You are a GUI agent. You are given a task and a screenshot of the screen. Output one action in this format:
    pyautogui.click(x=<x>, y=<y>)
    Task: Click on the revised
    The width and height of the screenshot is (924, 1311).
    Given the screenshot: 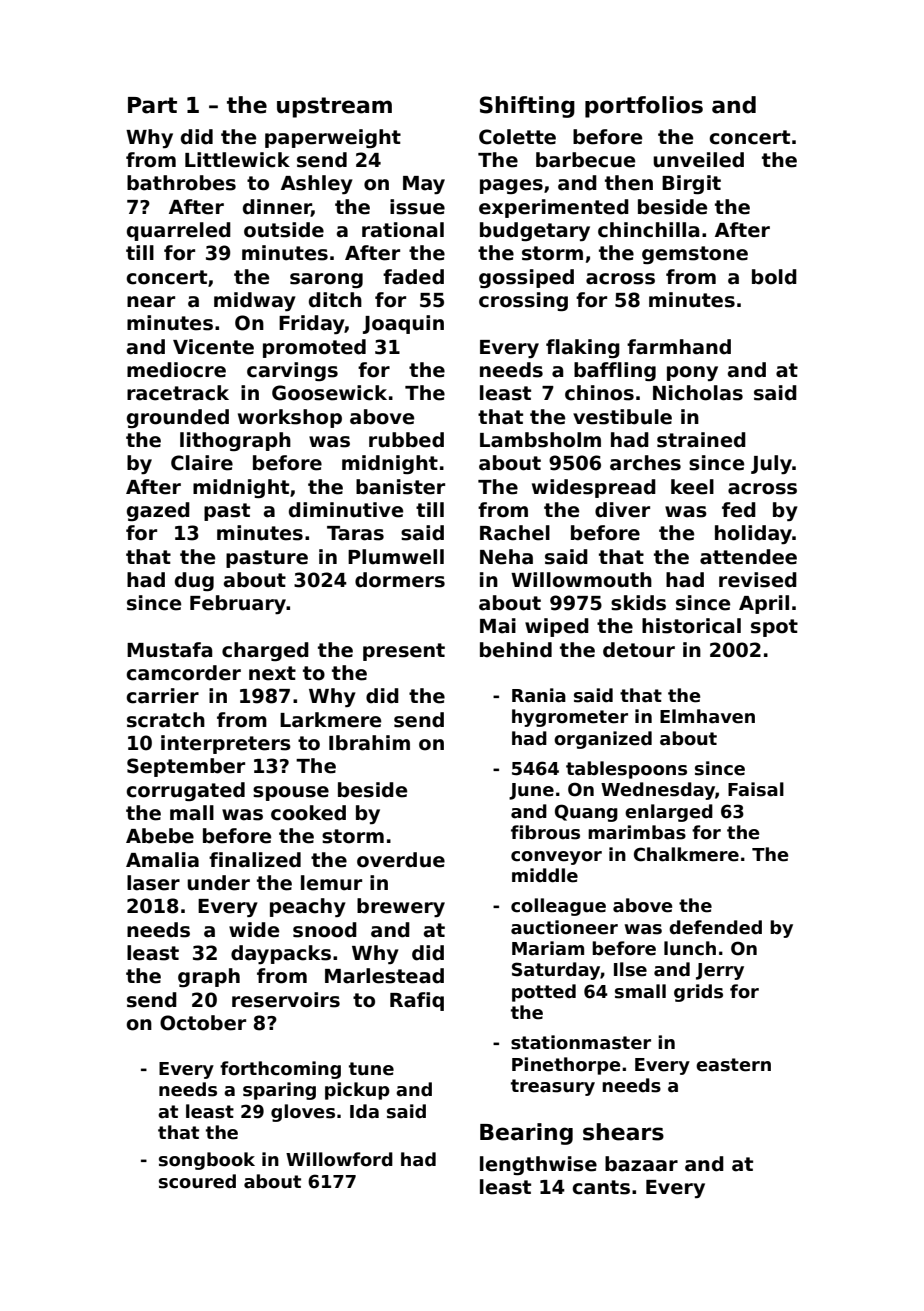 What is the action you would take?
    pyautogui.click(x=758, y=580)
